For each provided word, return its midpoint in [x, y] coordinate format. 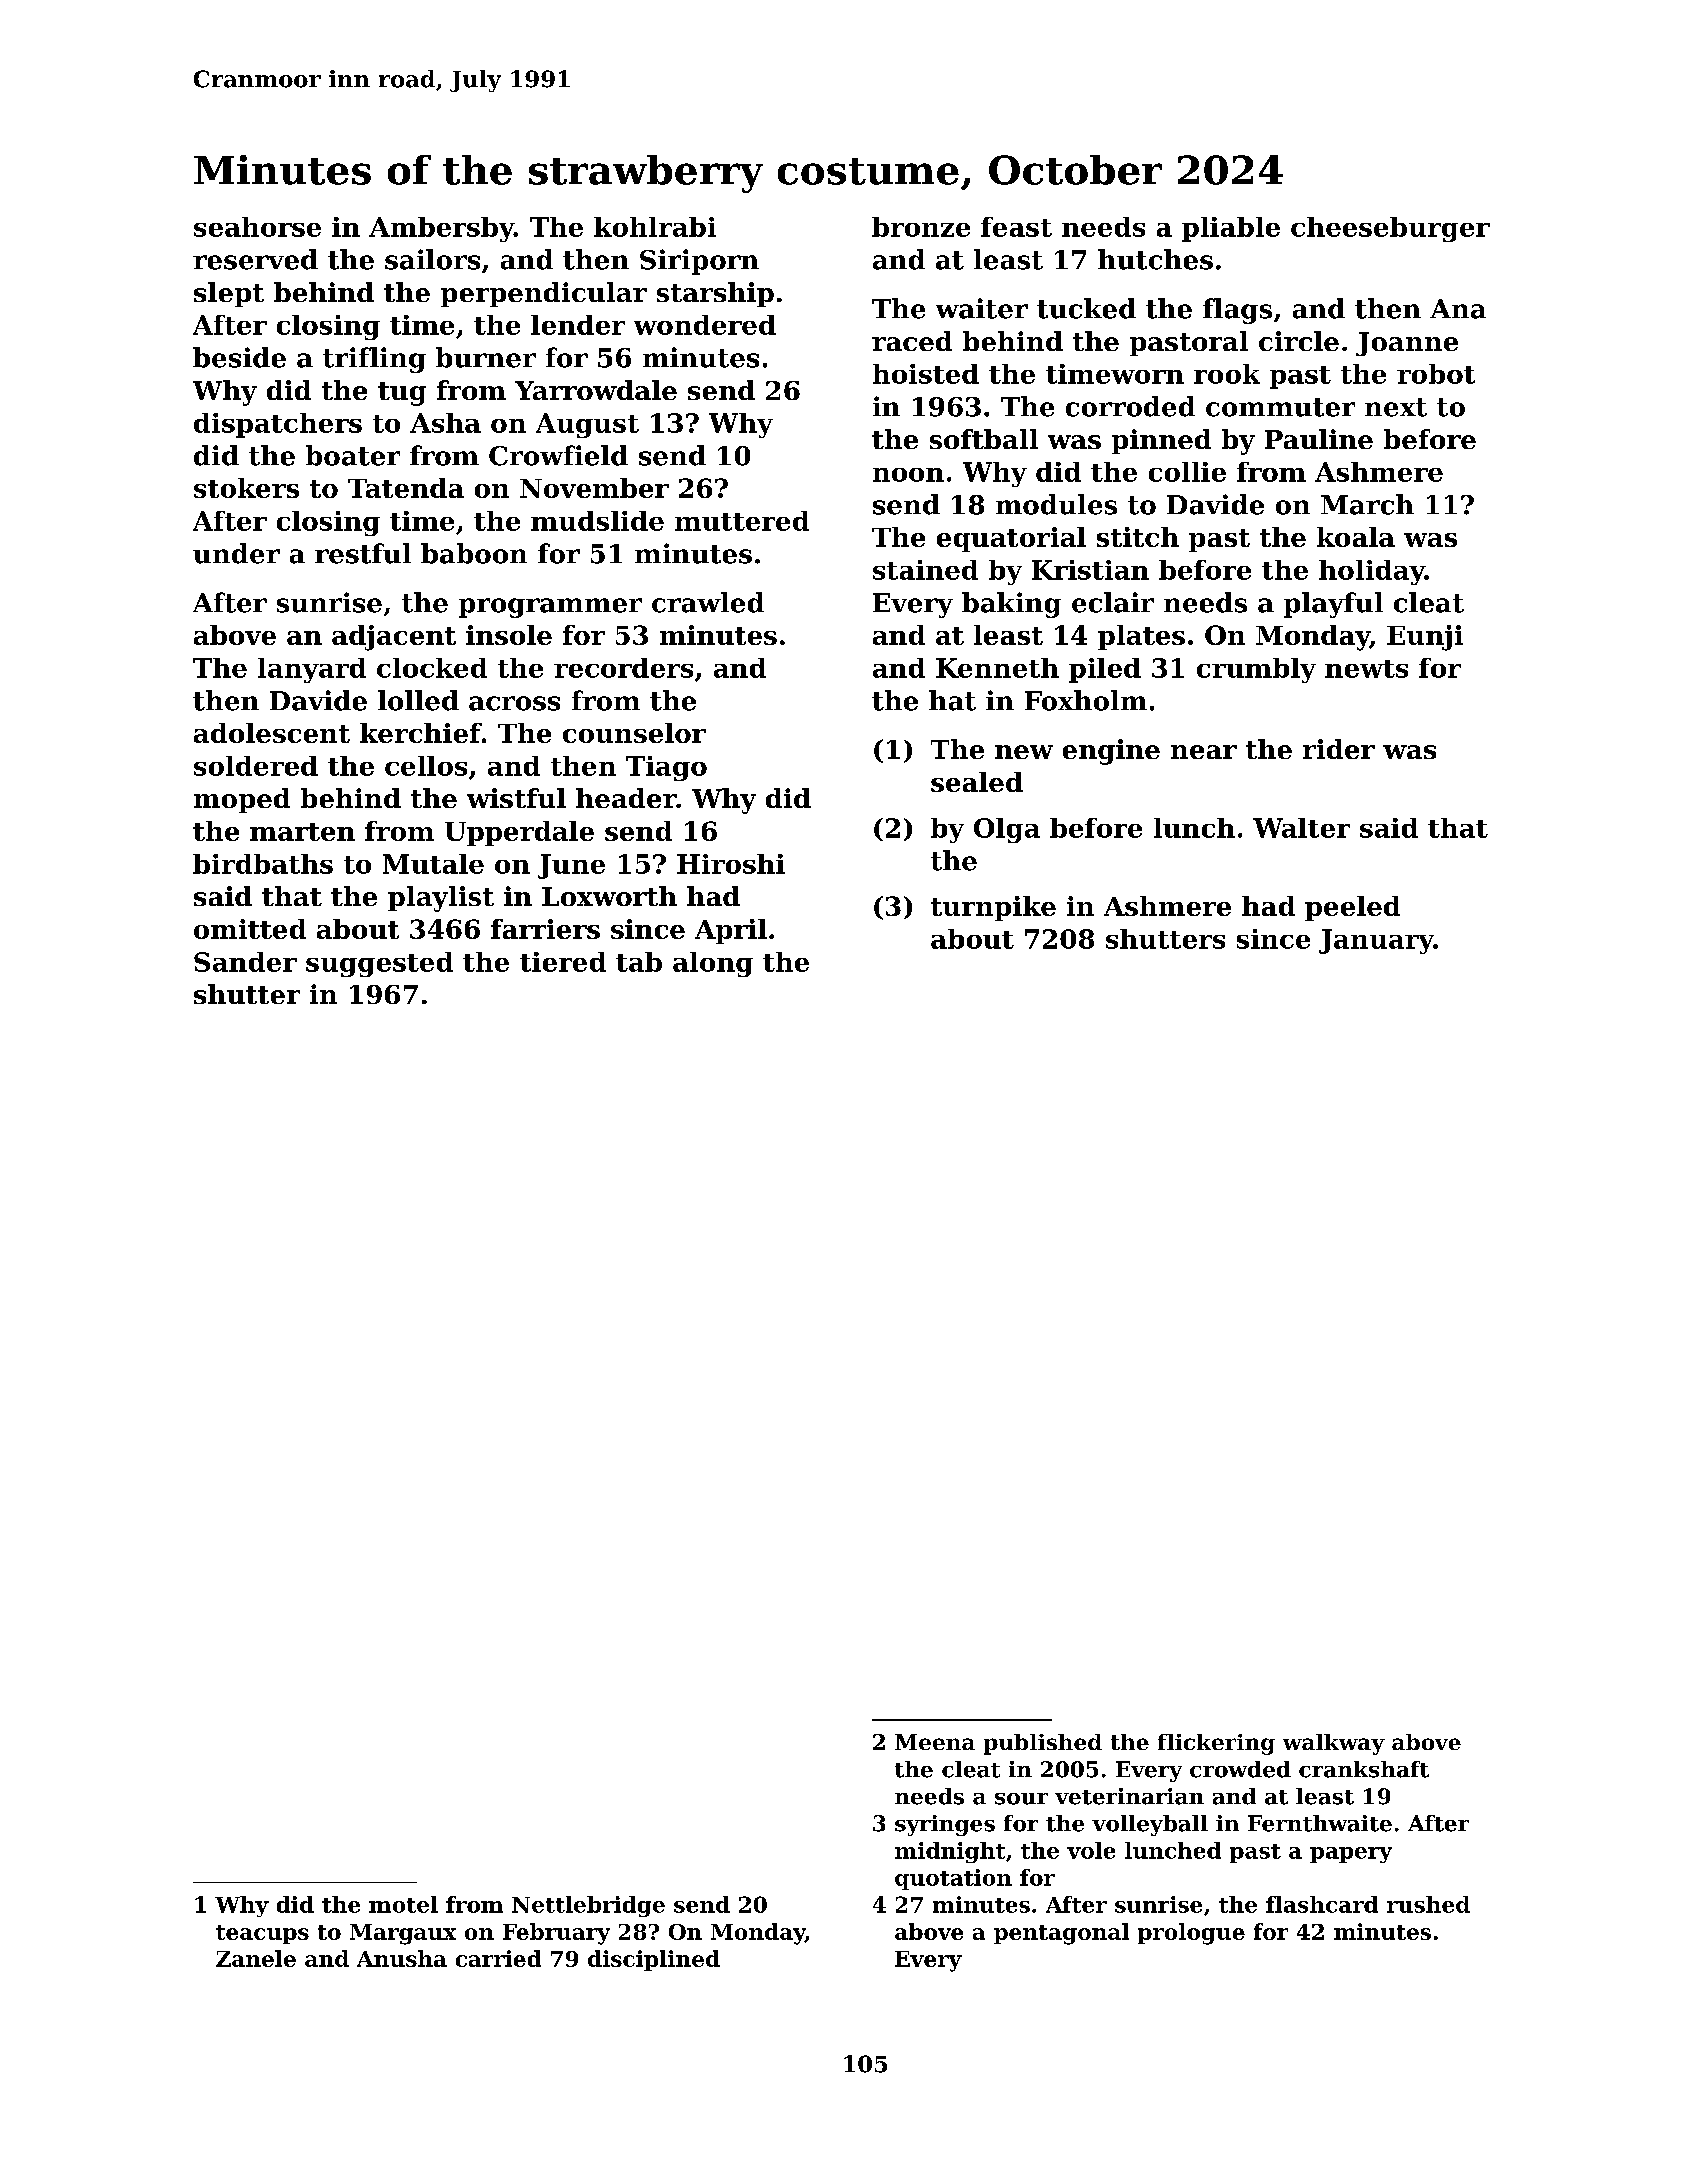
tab [639, 962]
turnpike [993, 908]
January [1376, 941]
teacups [262, 1934]
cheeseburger [1390, 229]
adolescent [272, 733]
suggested [379, 964]
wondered [705, 325]
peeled [1352, 908]
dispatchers [278, 425]
